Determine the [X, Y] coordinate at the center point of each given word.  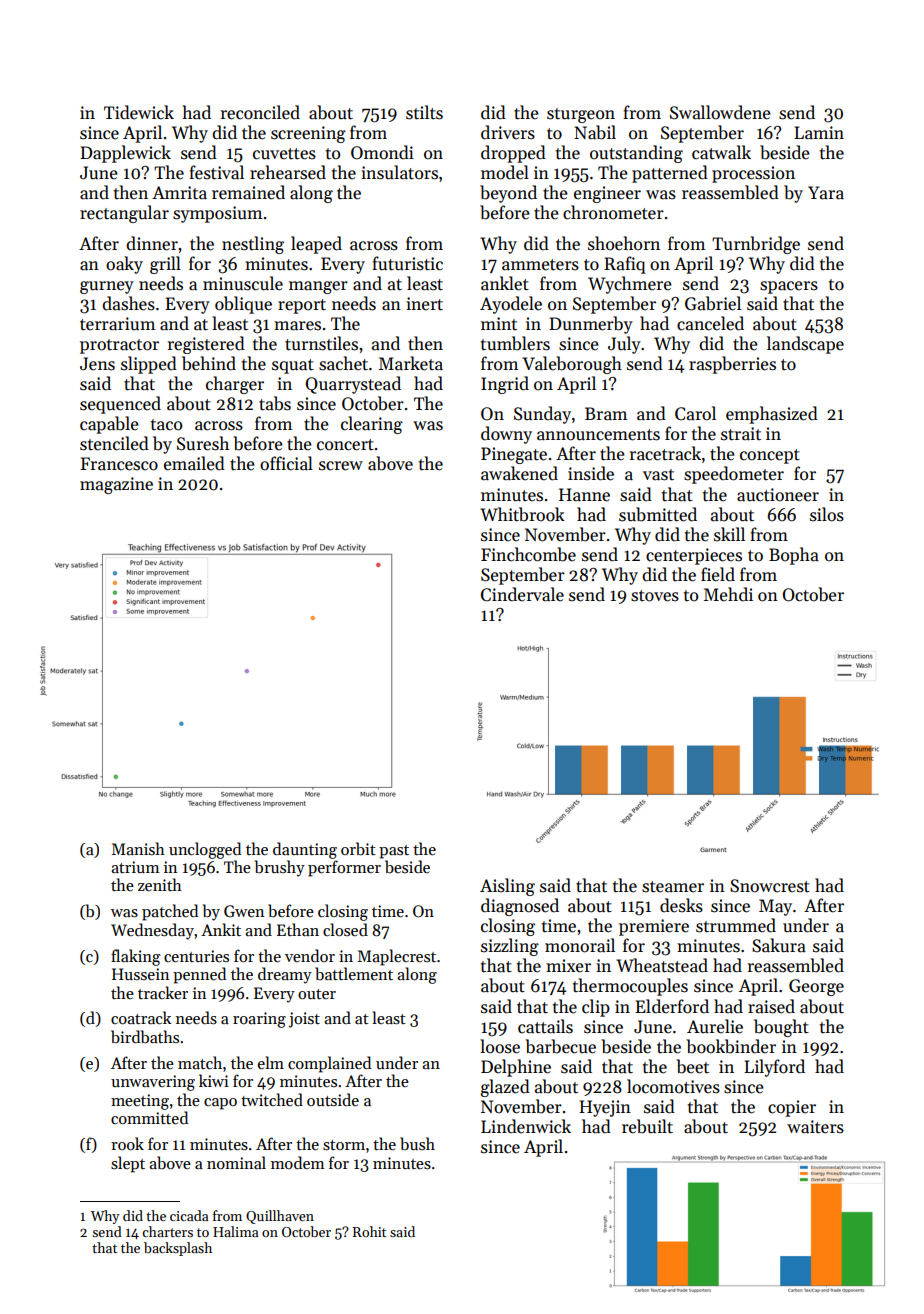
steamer [673, 887]
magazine [116, 485]
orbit [358, 849]
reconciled [260, 112]
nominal [236, 1162]
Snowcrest [770, 886]
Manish [138, 848]
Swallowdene [720, 112]
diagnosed [520, 907]
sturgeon [581, 115]
